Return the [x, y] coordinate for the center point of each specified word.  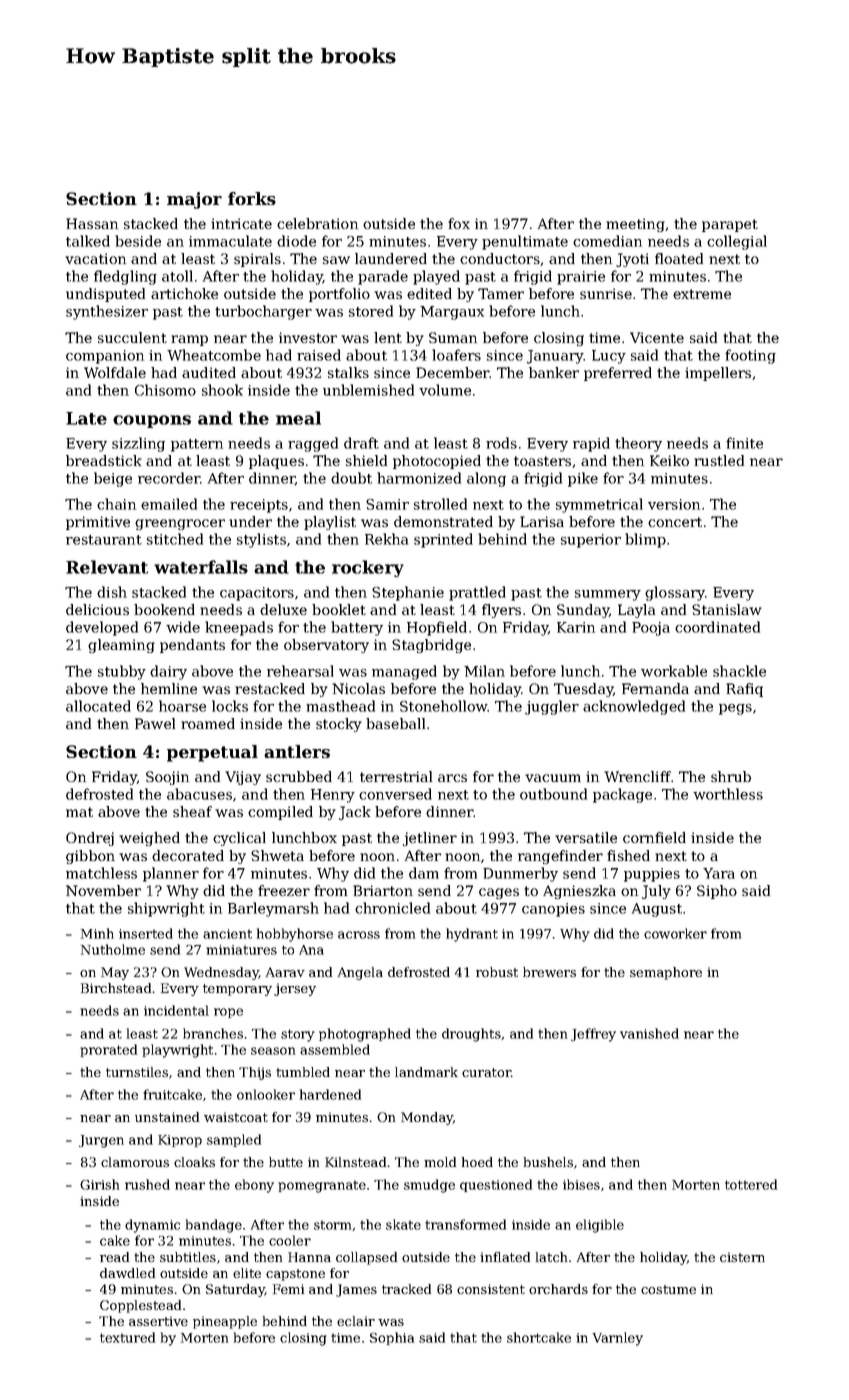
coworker [675, 933]
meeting [635, 225]
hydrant [472, 935]
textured [127, 1337]
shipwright [166, 909]
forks [252, 198]
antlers [297, 751]
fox [459, 223]
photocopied [437, 462]
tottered [751, 1184]
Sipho [717, 892]
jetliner [430, 839]
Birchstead [116, 988]
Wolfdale [115, 372]
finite [744, 443]
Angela [360, 973]
